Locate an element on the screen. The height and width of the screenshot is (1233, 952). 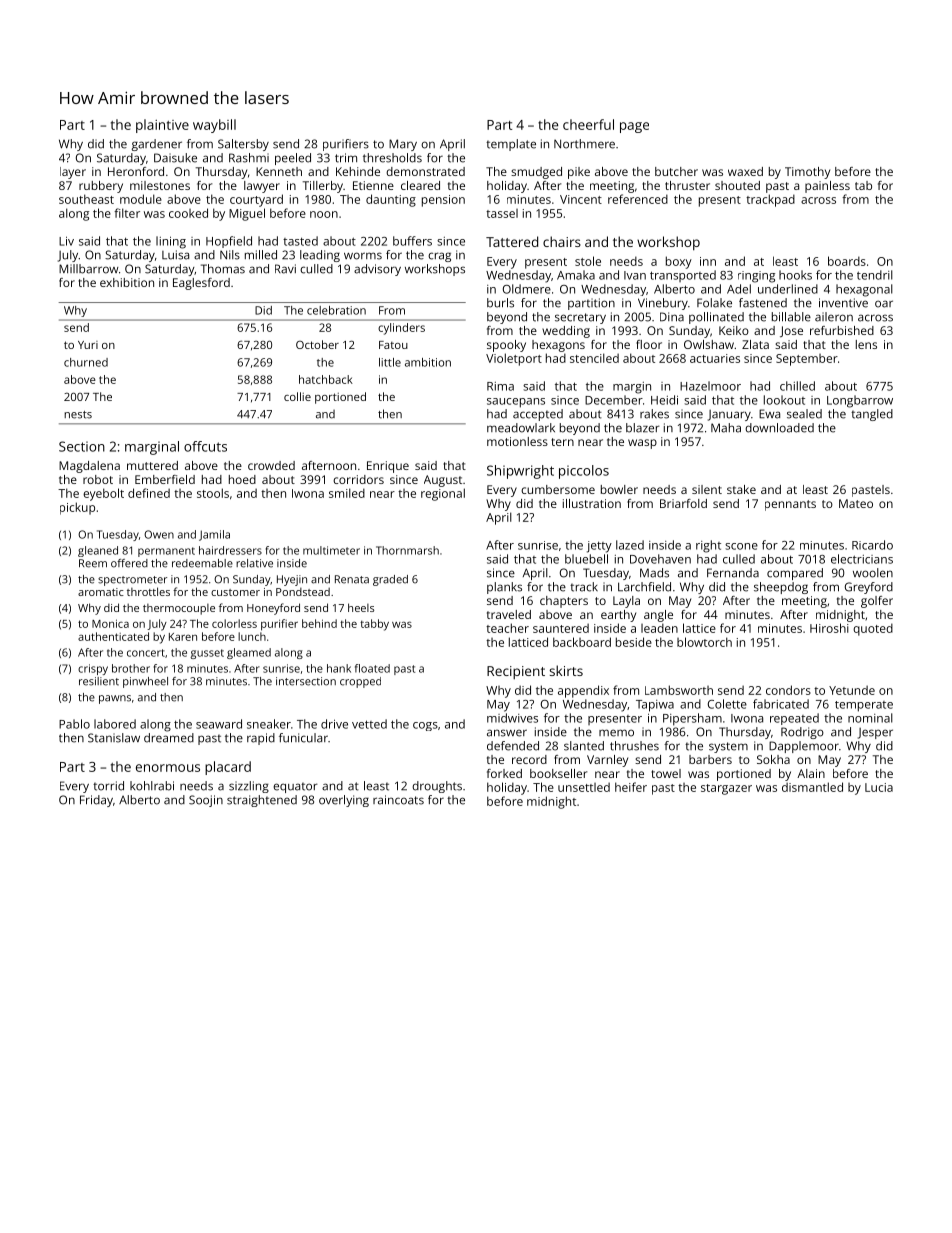
cheerful is located at coordinates (588, 124).
